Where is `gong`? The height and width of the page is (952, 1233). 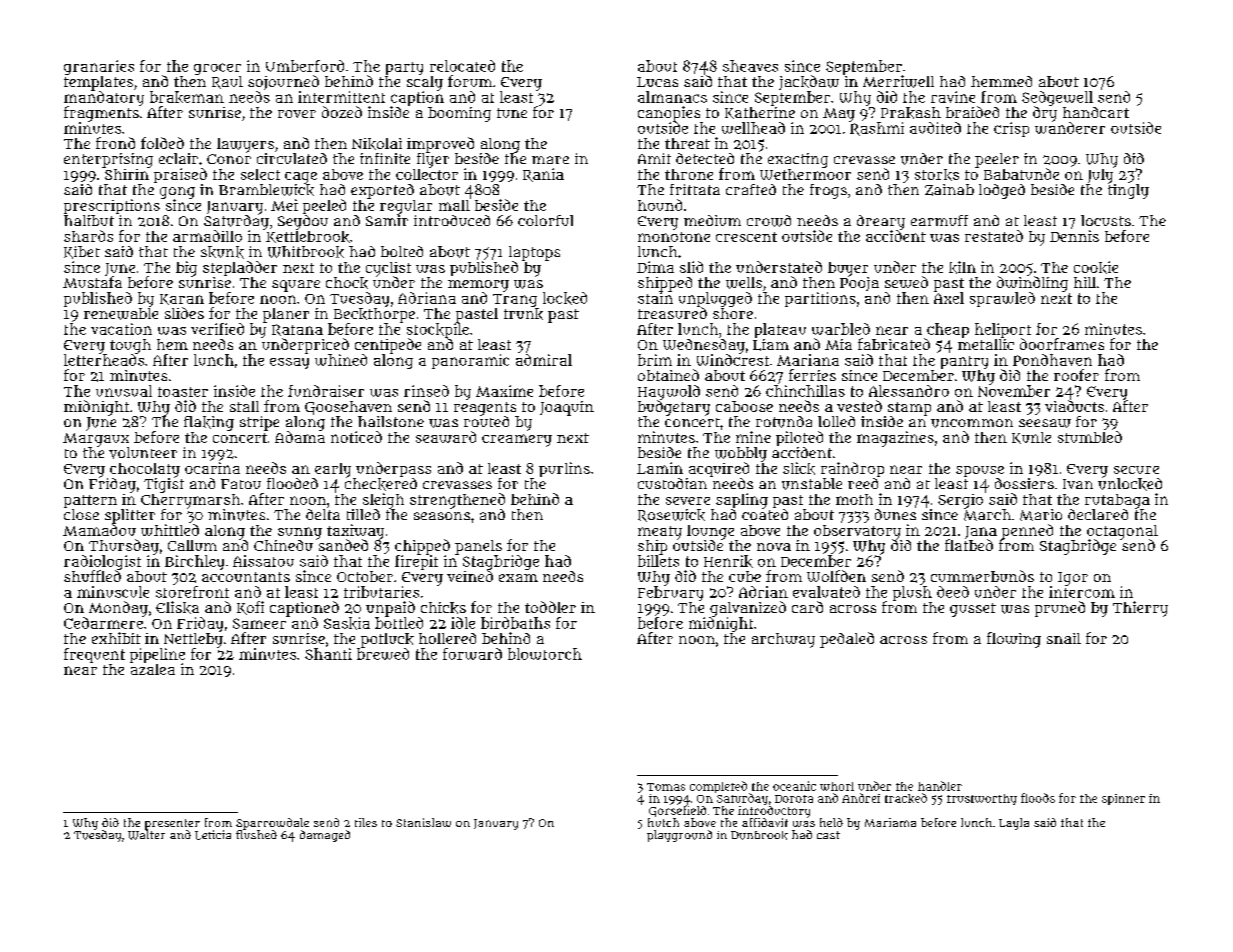 gong is located at coordinates (177, 193).
